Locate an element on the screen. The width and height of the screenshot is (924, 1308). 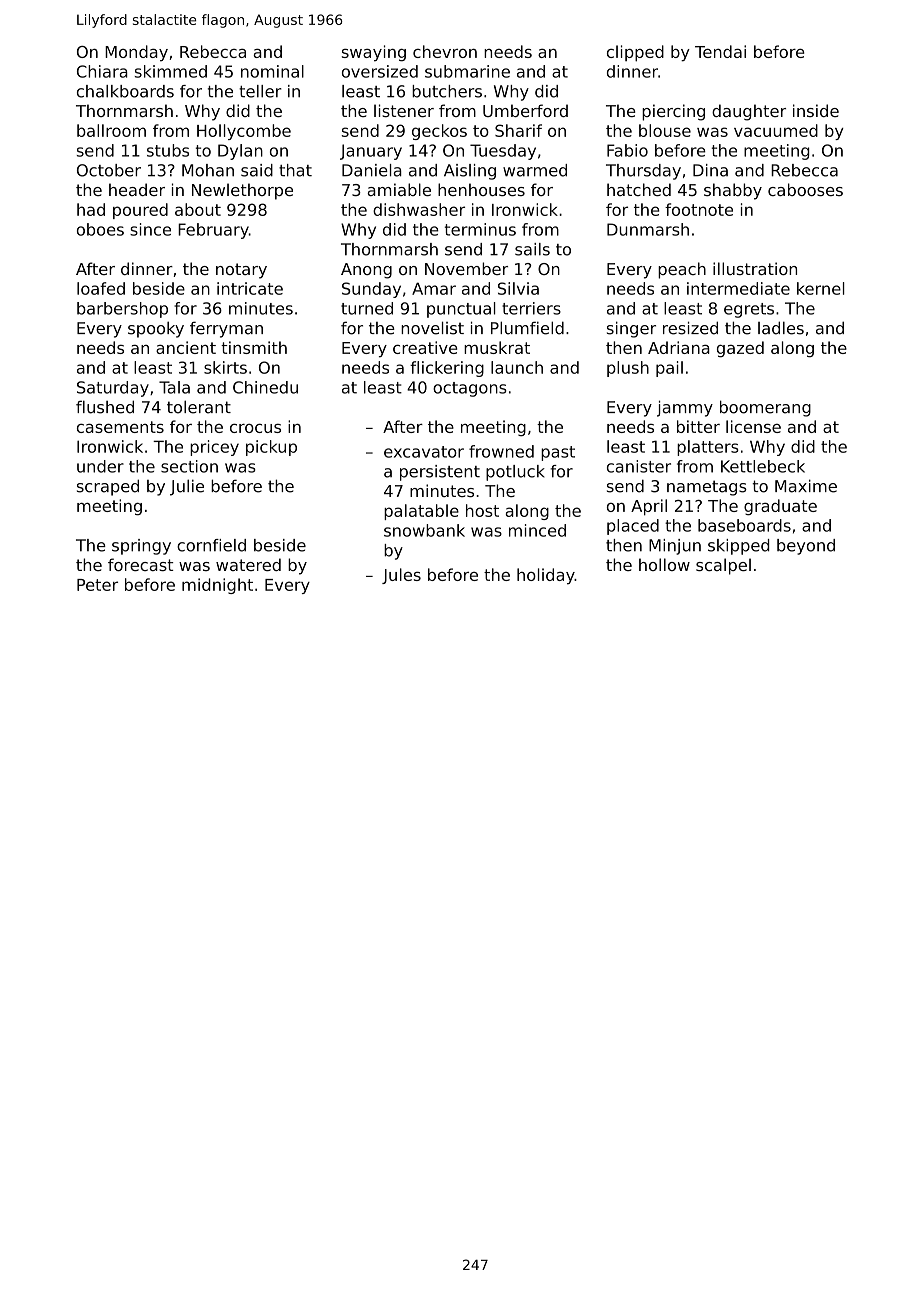
springy is located at coordinates (141, 547).
